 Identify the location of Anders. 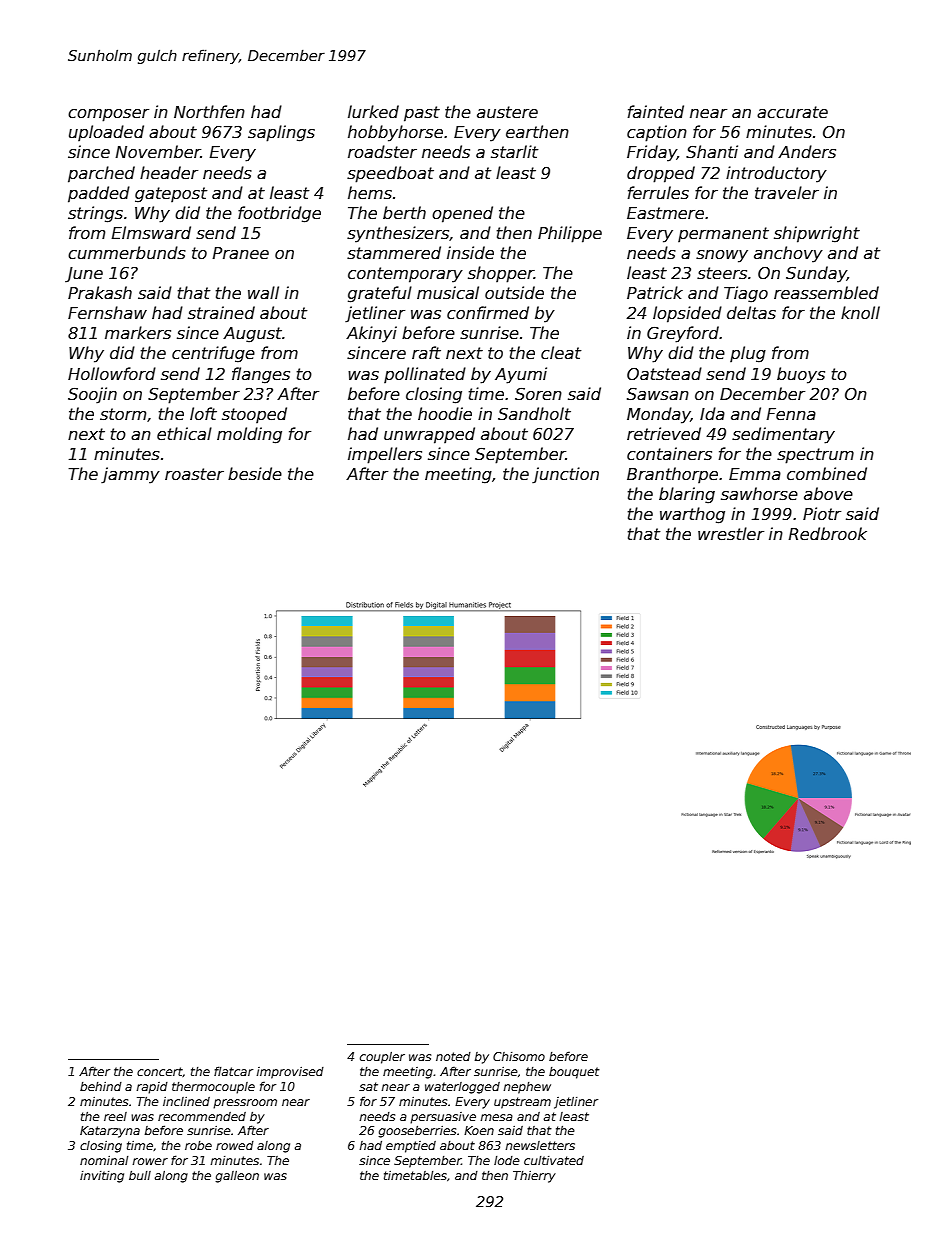
(807, 152).
